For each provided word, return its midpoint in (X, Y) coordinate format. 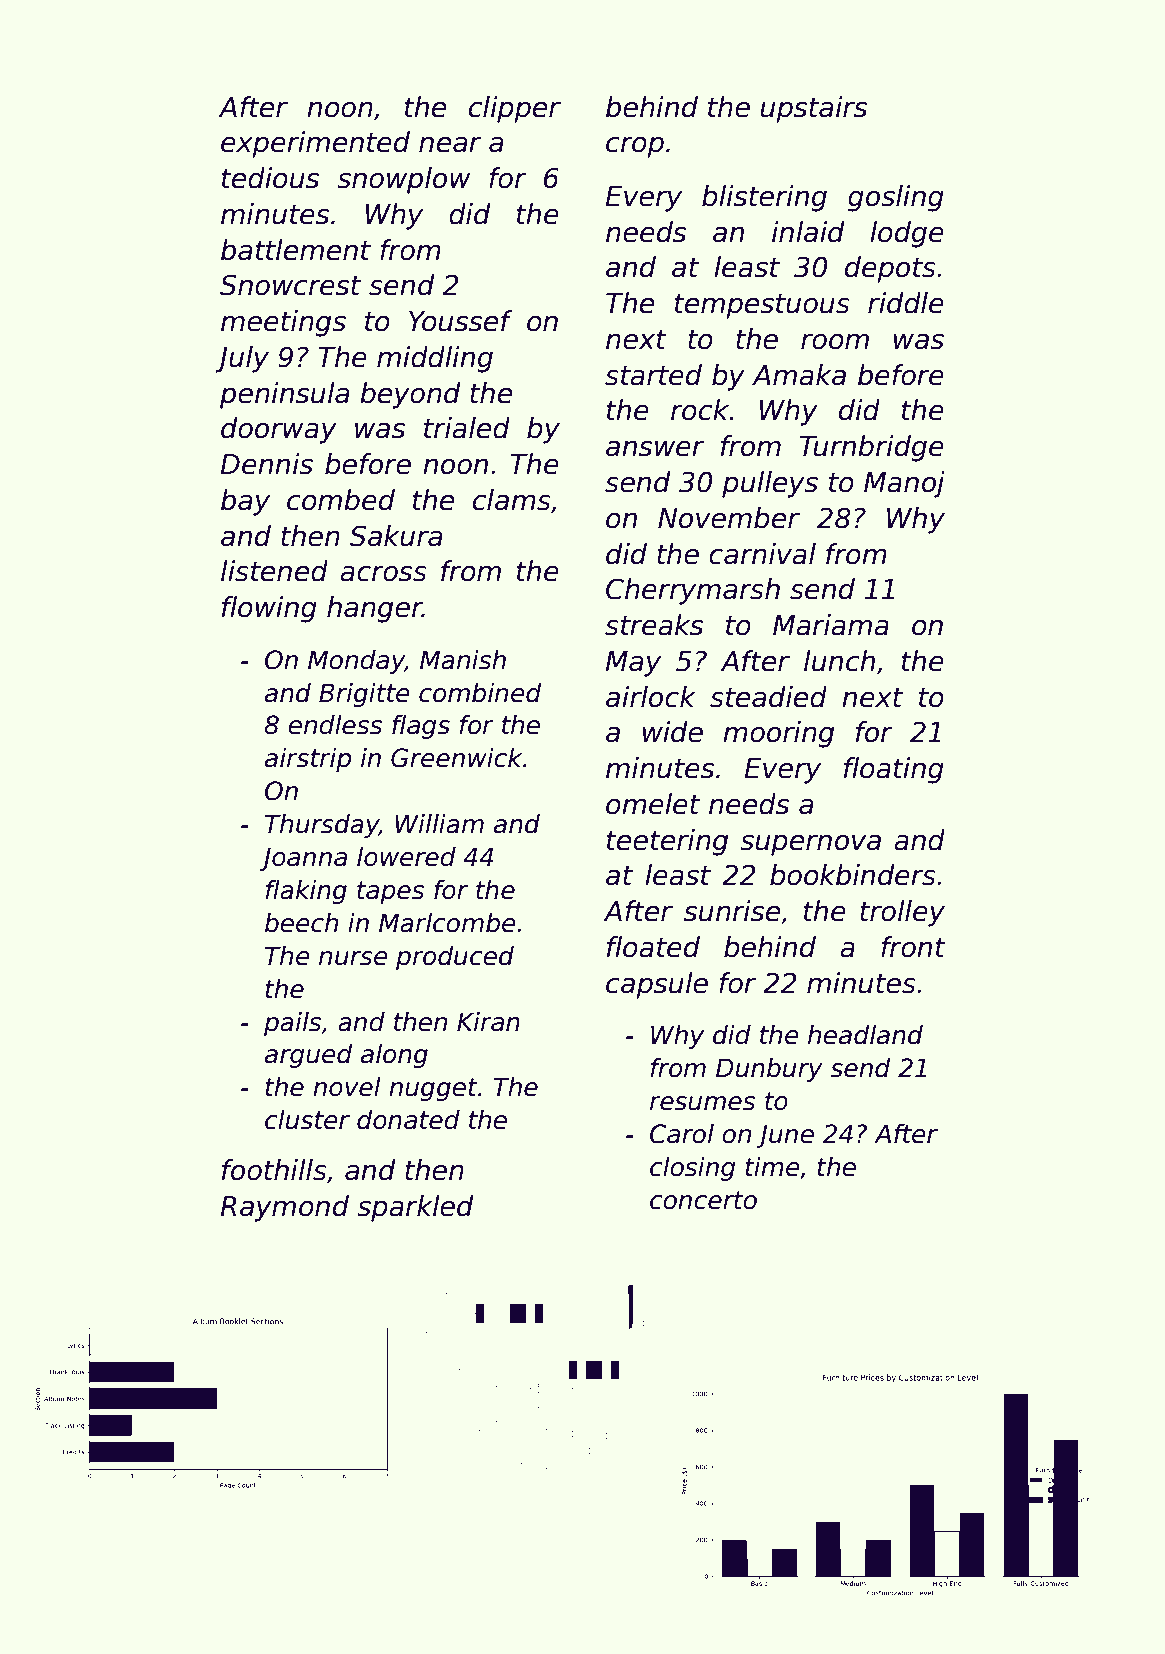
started (653, 375)
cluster (307, 1120)
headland (865, 1035)
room (835, 341)
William (439, 824)
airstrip (308, 760)
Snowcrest (290, 285)
